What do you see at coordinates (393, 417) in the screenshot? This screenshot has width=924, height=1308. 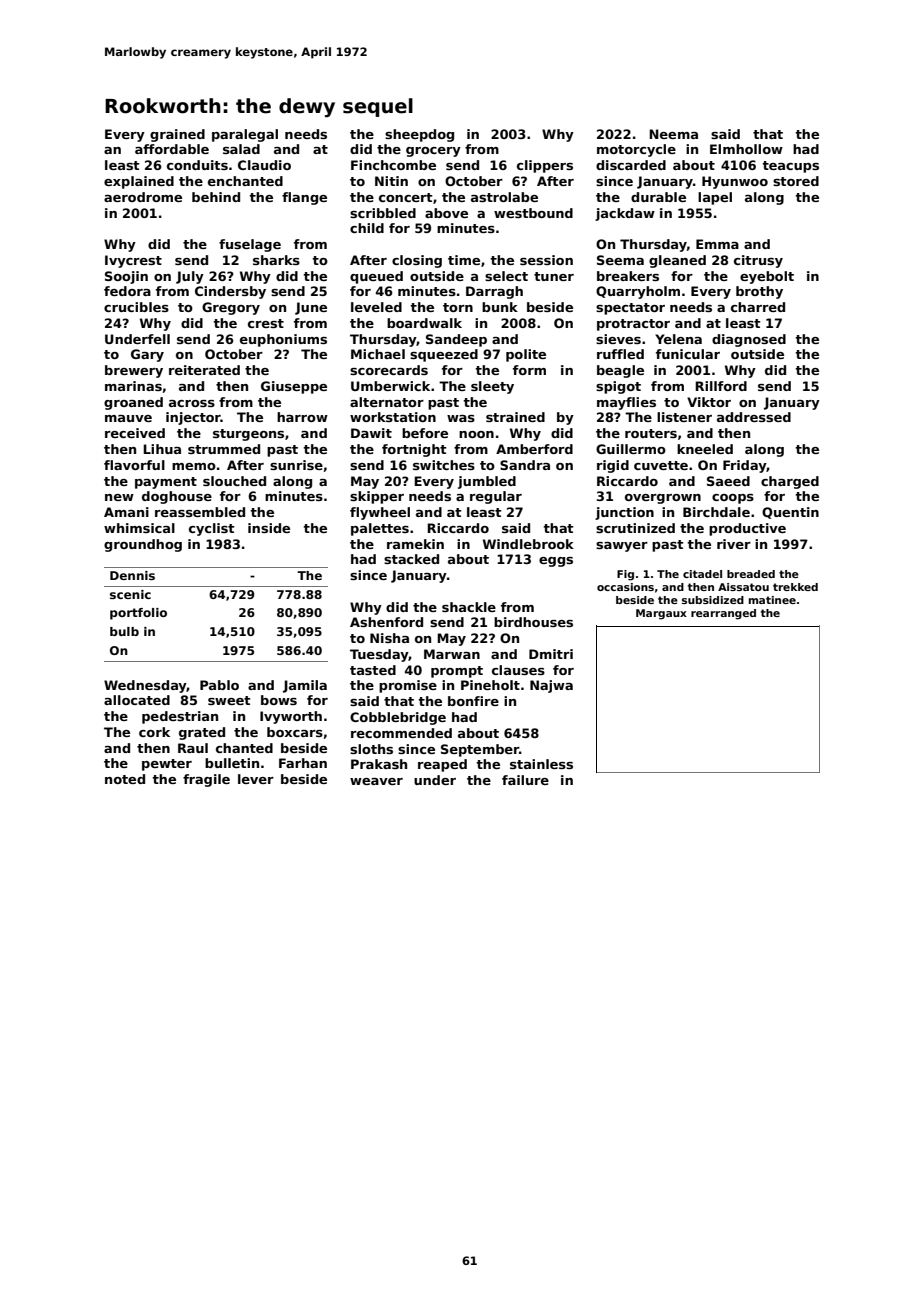 I see `workstation` at bounding box center [393, 417].
